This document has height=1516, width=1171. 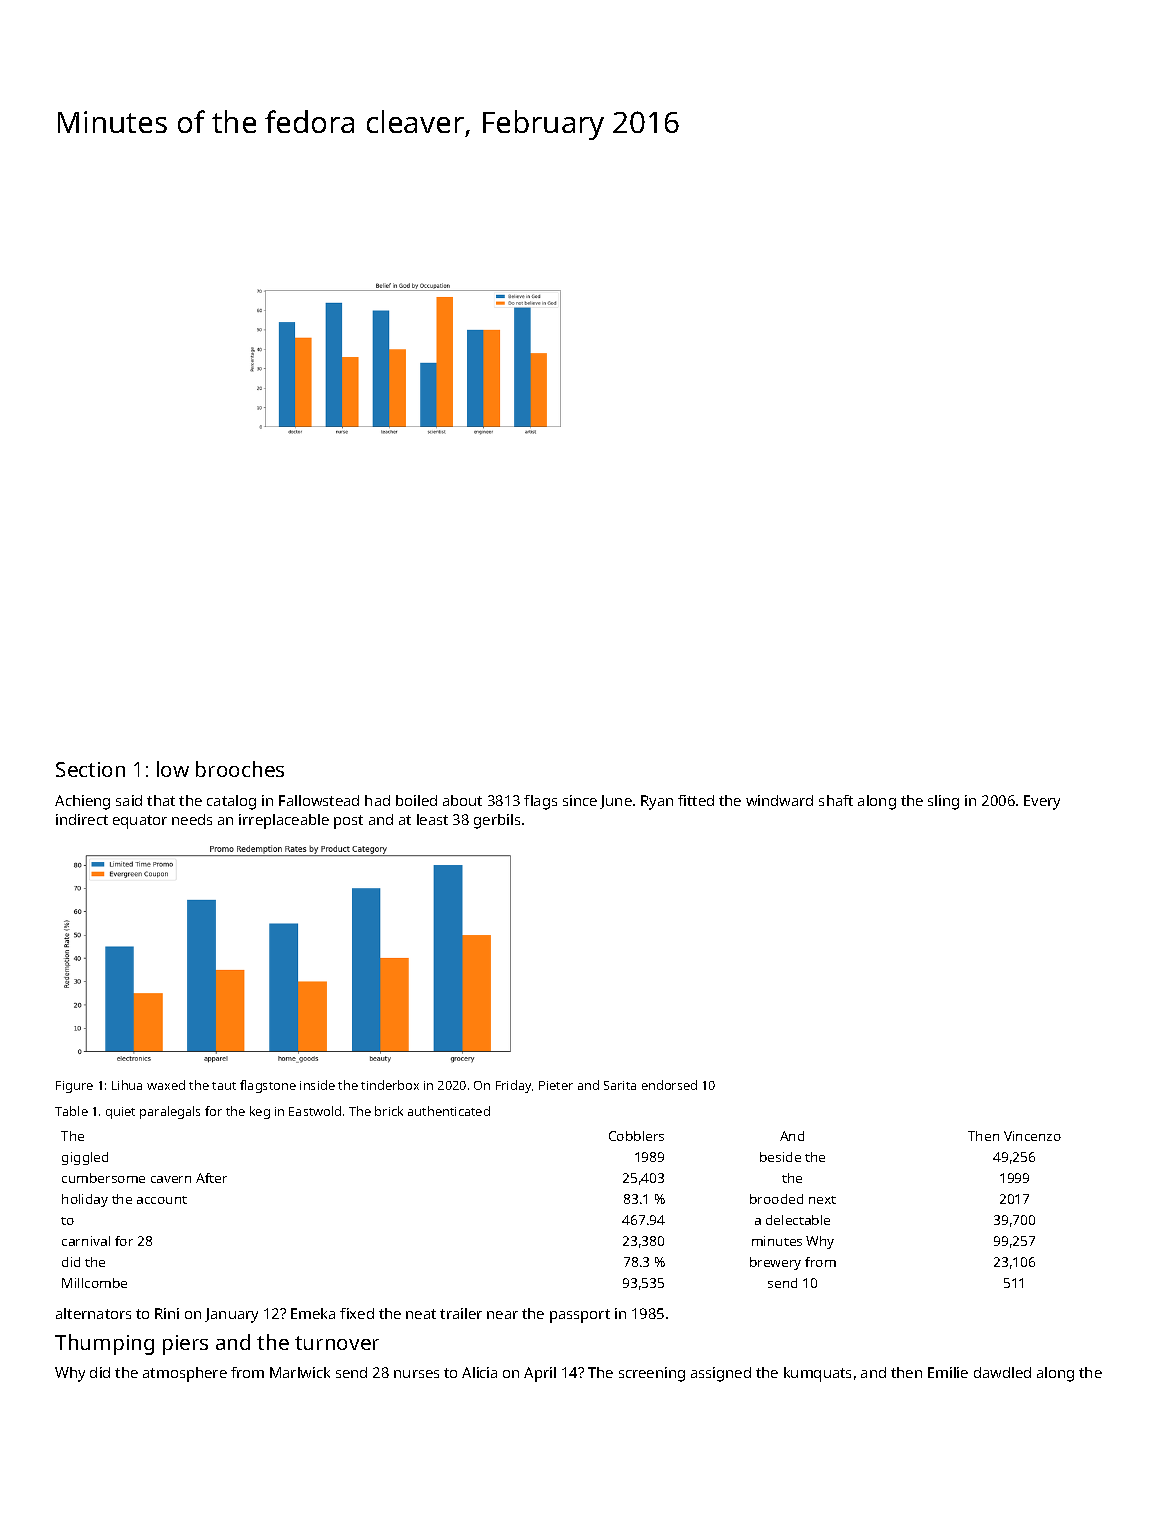 What do you see at coordinates (721, 1374) in the document?
I see `assigned` at bounding box center [721, 1374].
